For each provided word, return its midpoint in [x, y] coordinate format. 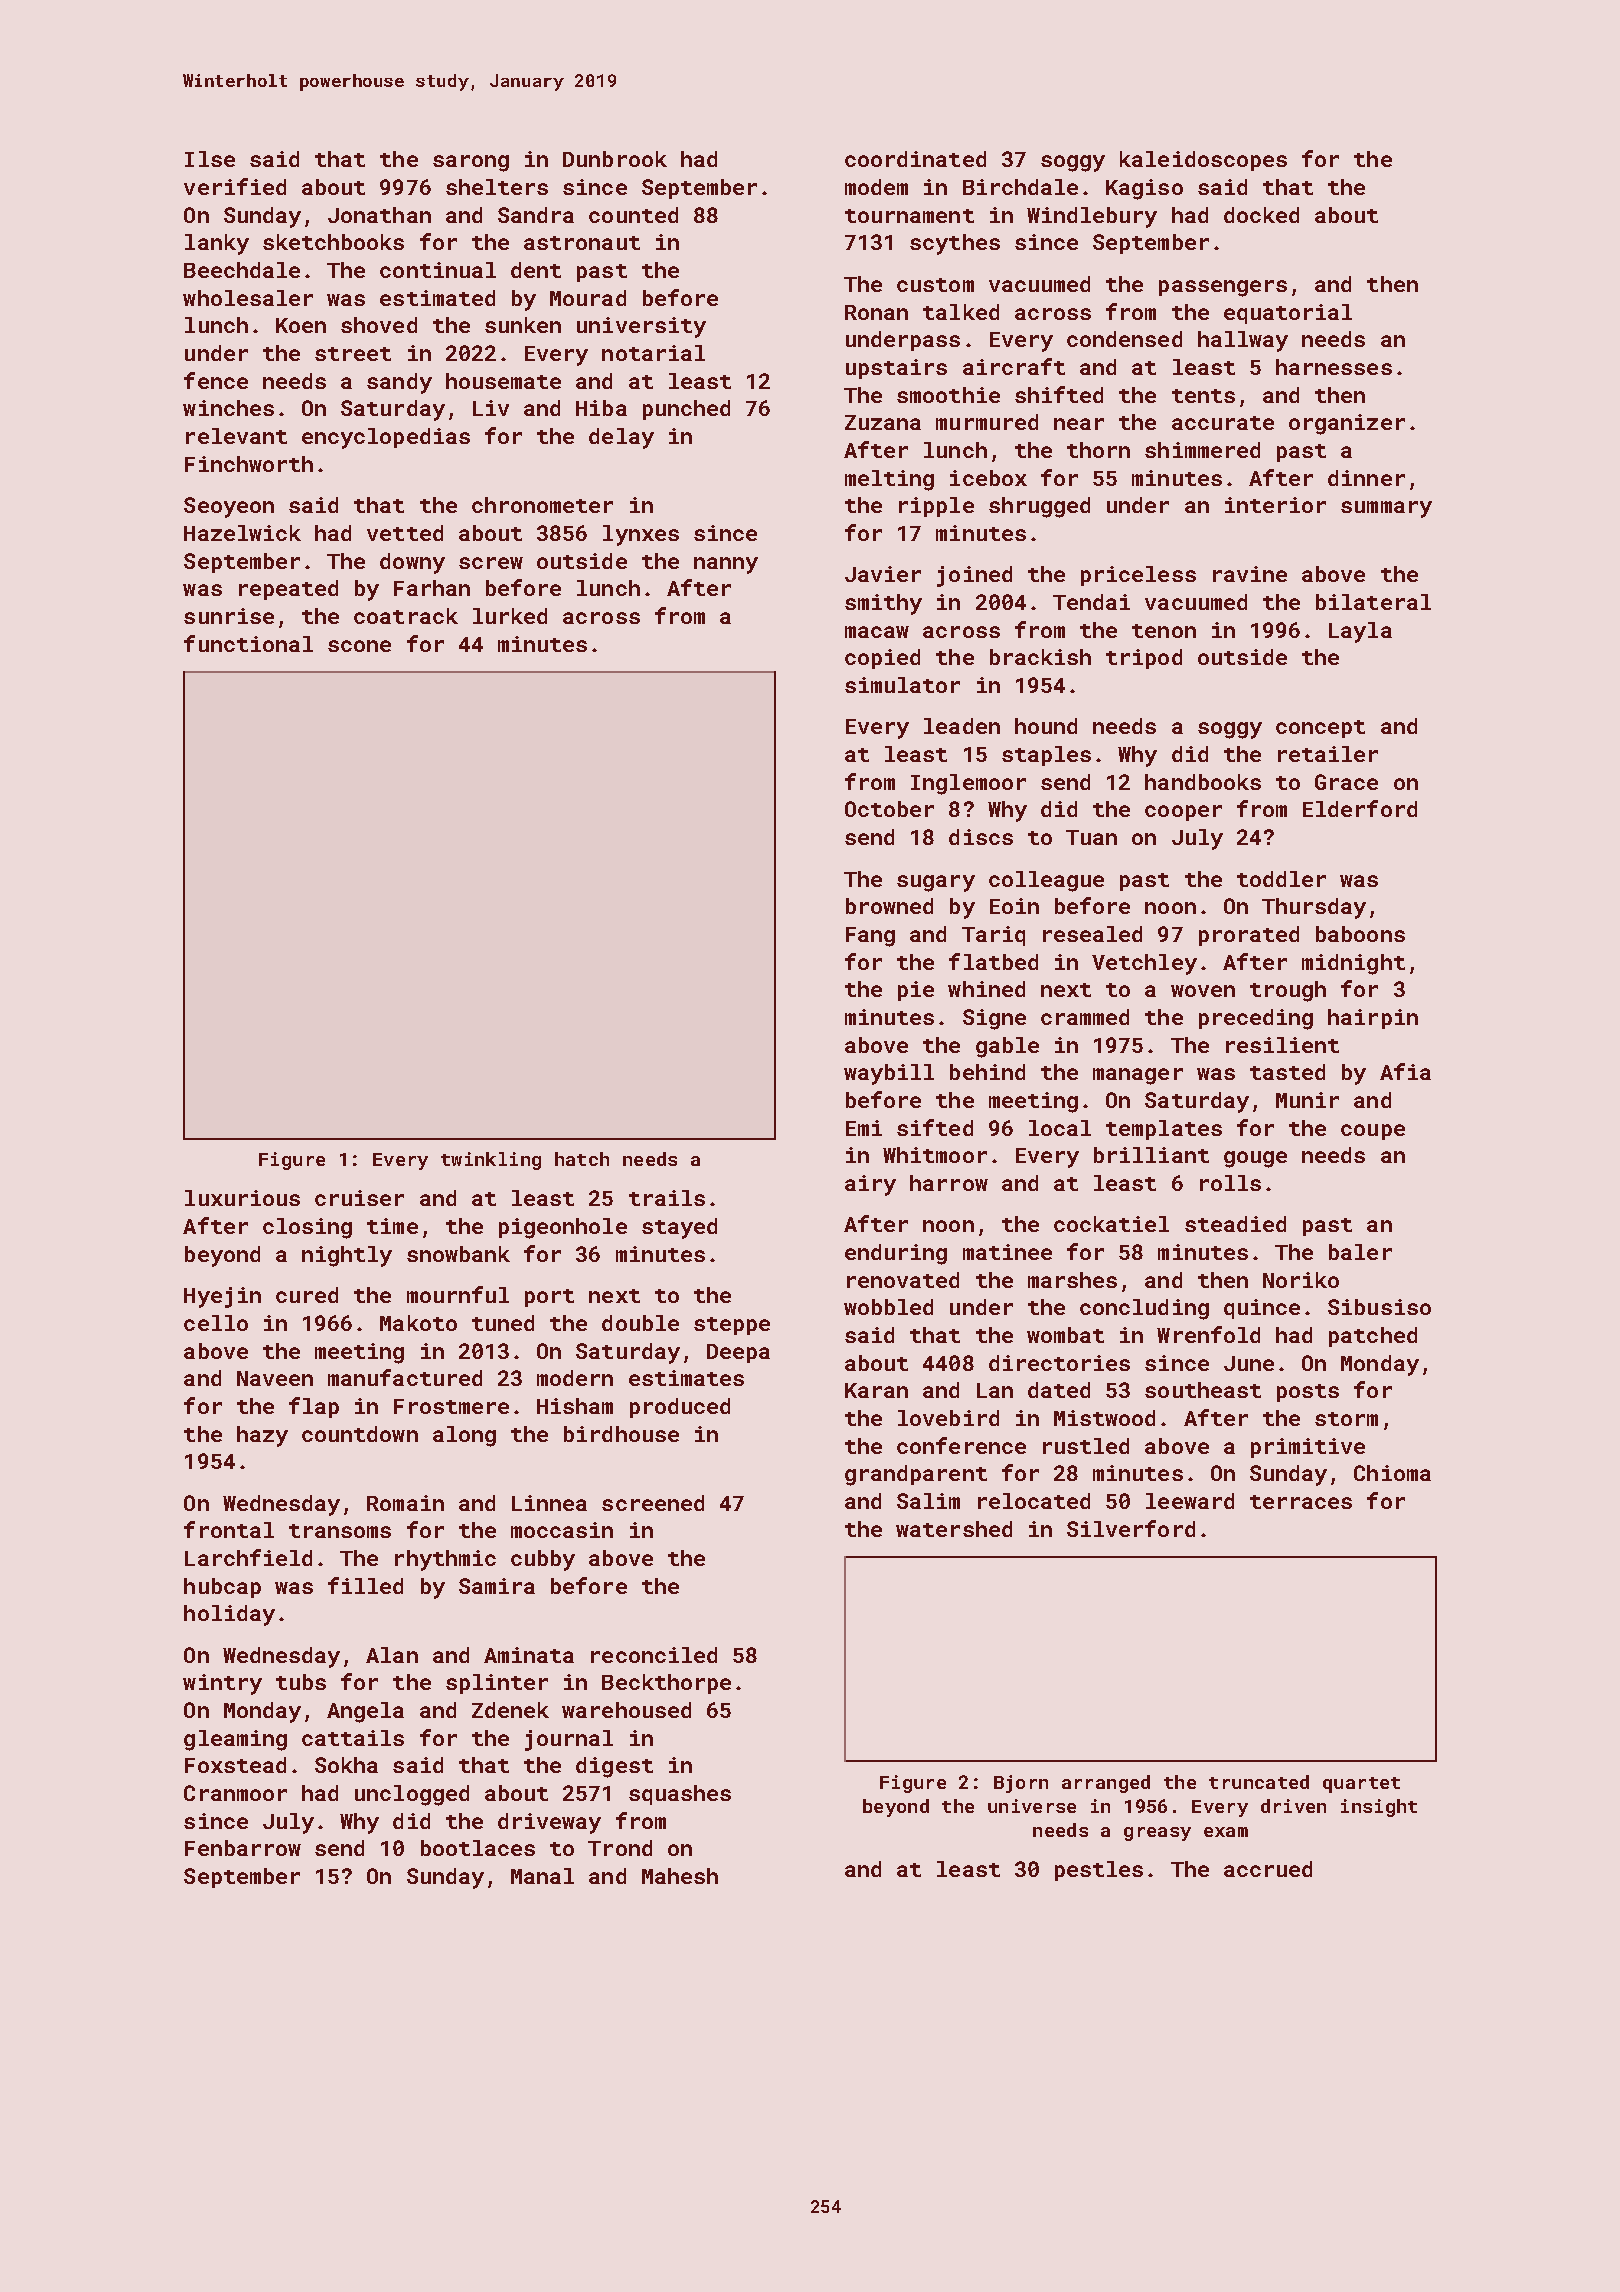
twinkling [491, 1161]
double [640, 1323]
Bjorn [1021, 1784]
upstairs [896, 369]
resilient [1282, 1045]
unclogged [412, 1795]
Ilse [210, 159]
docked [1261, 215]
